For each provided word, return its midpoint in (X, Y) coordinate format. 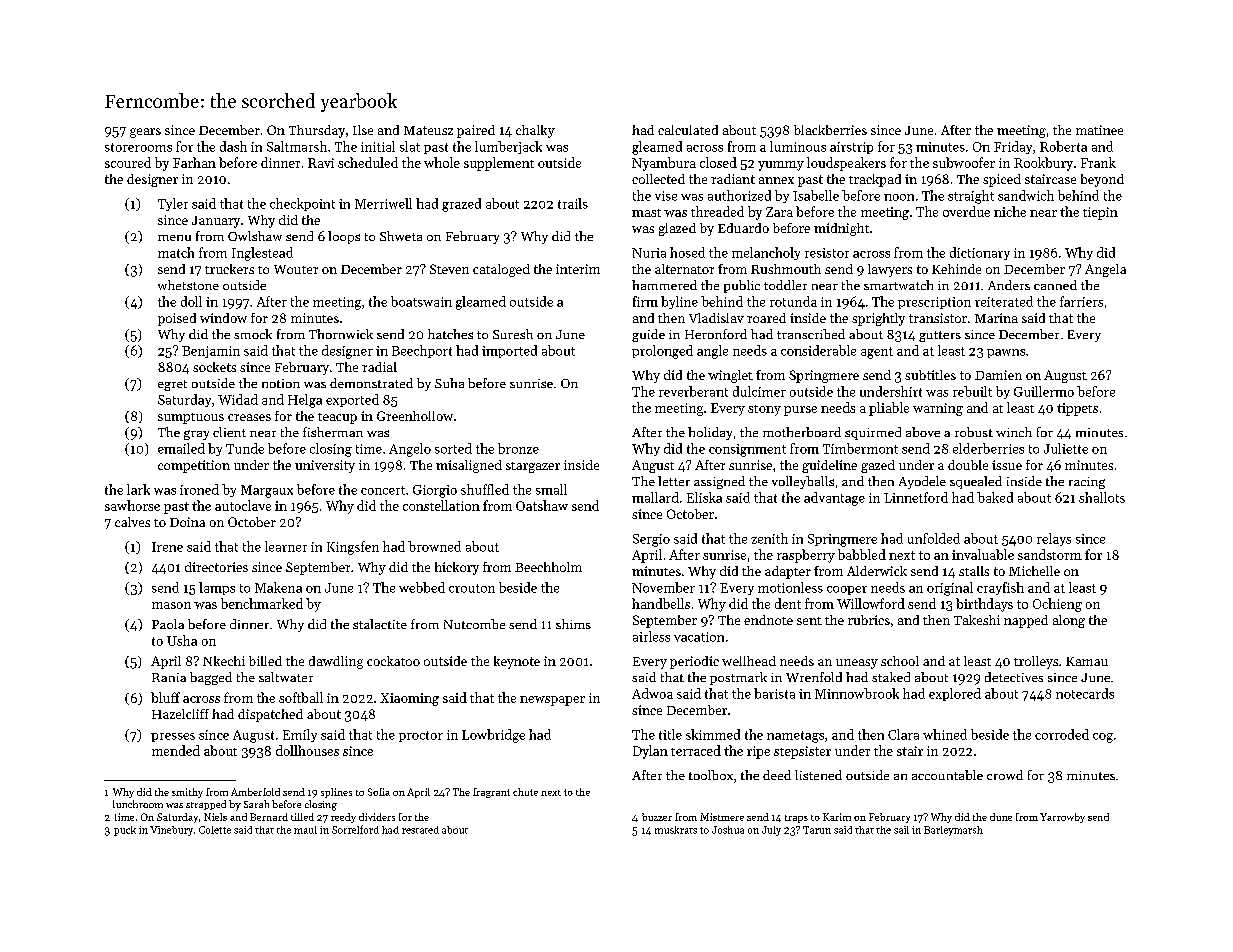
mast (646, 213)
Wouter (296, 269)
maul (305, 830)
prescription (934, 303)
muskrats (676, 830)
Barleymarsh (953, 831)
